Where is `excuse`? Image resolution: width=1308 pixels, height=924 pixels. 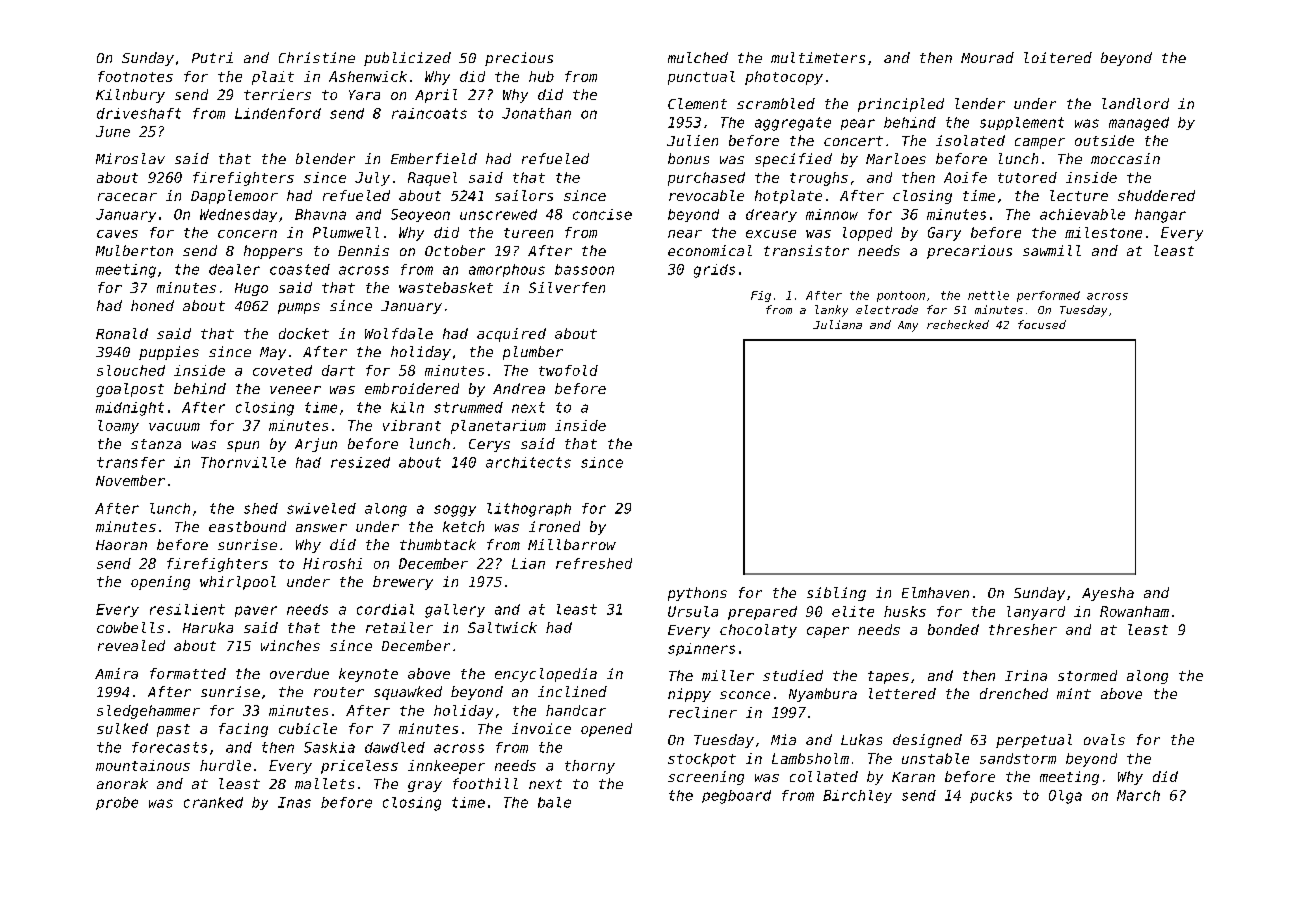 excuse is located at coordinates (771, 234).
